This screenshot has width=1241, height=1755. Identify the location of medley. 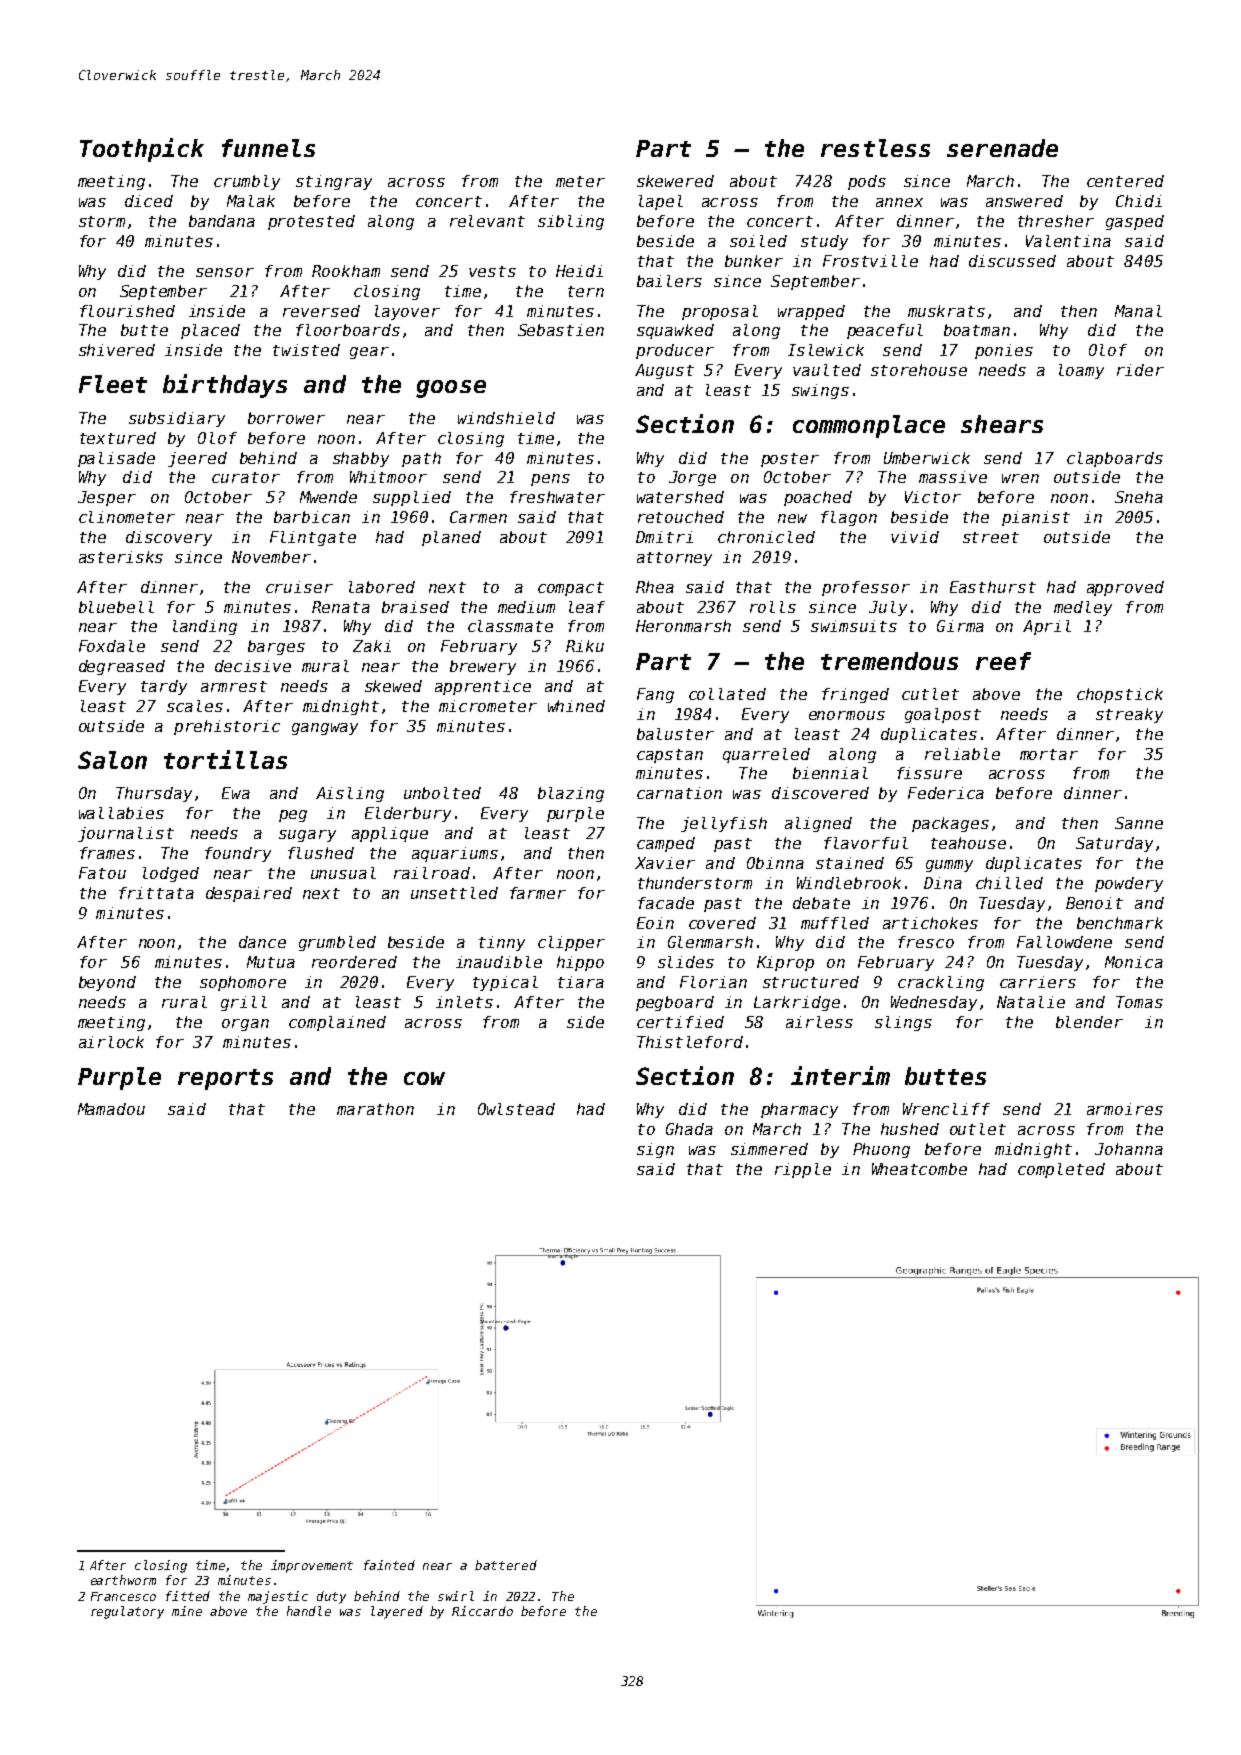
(1083, 608).
